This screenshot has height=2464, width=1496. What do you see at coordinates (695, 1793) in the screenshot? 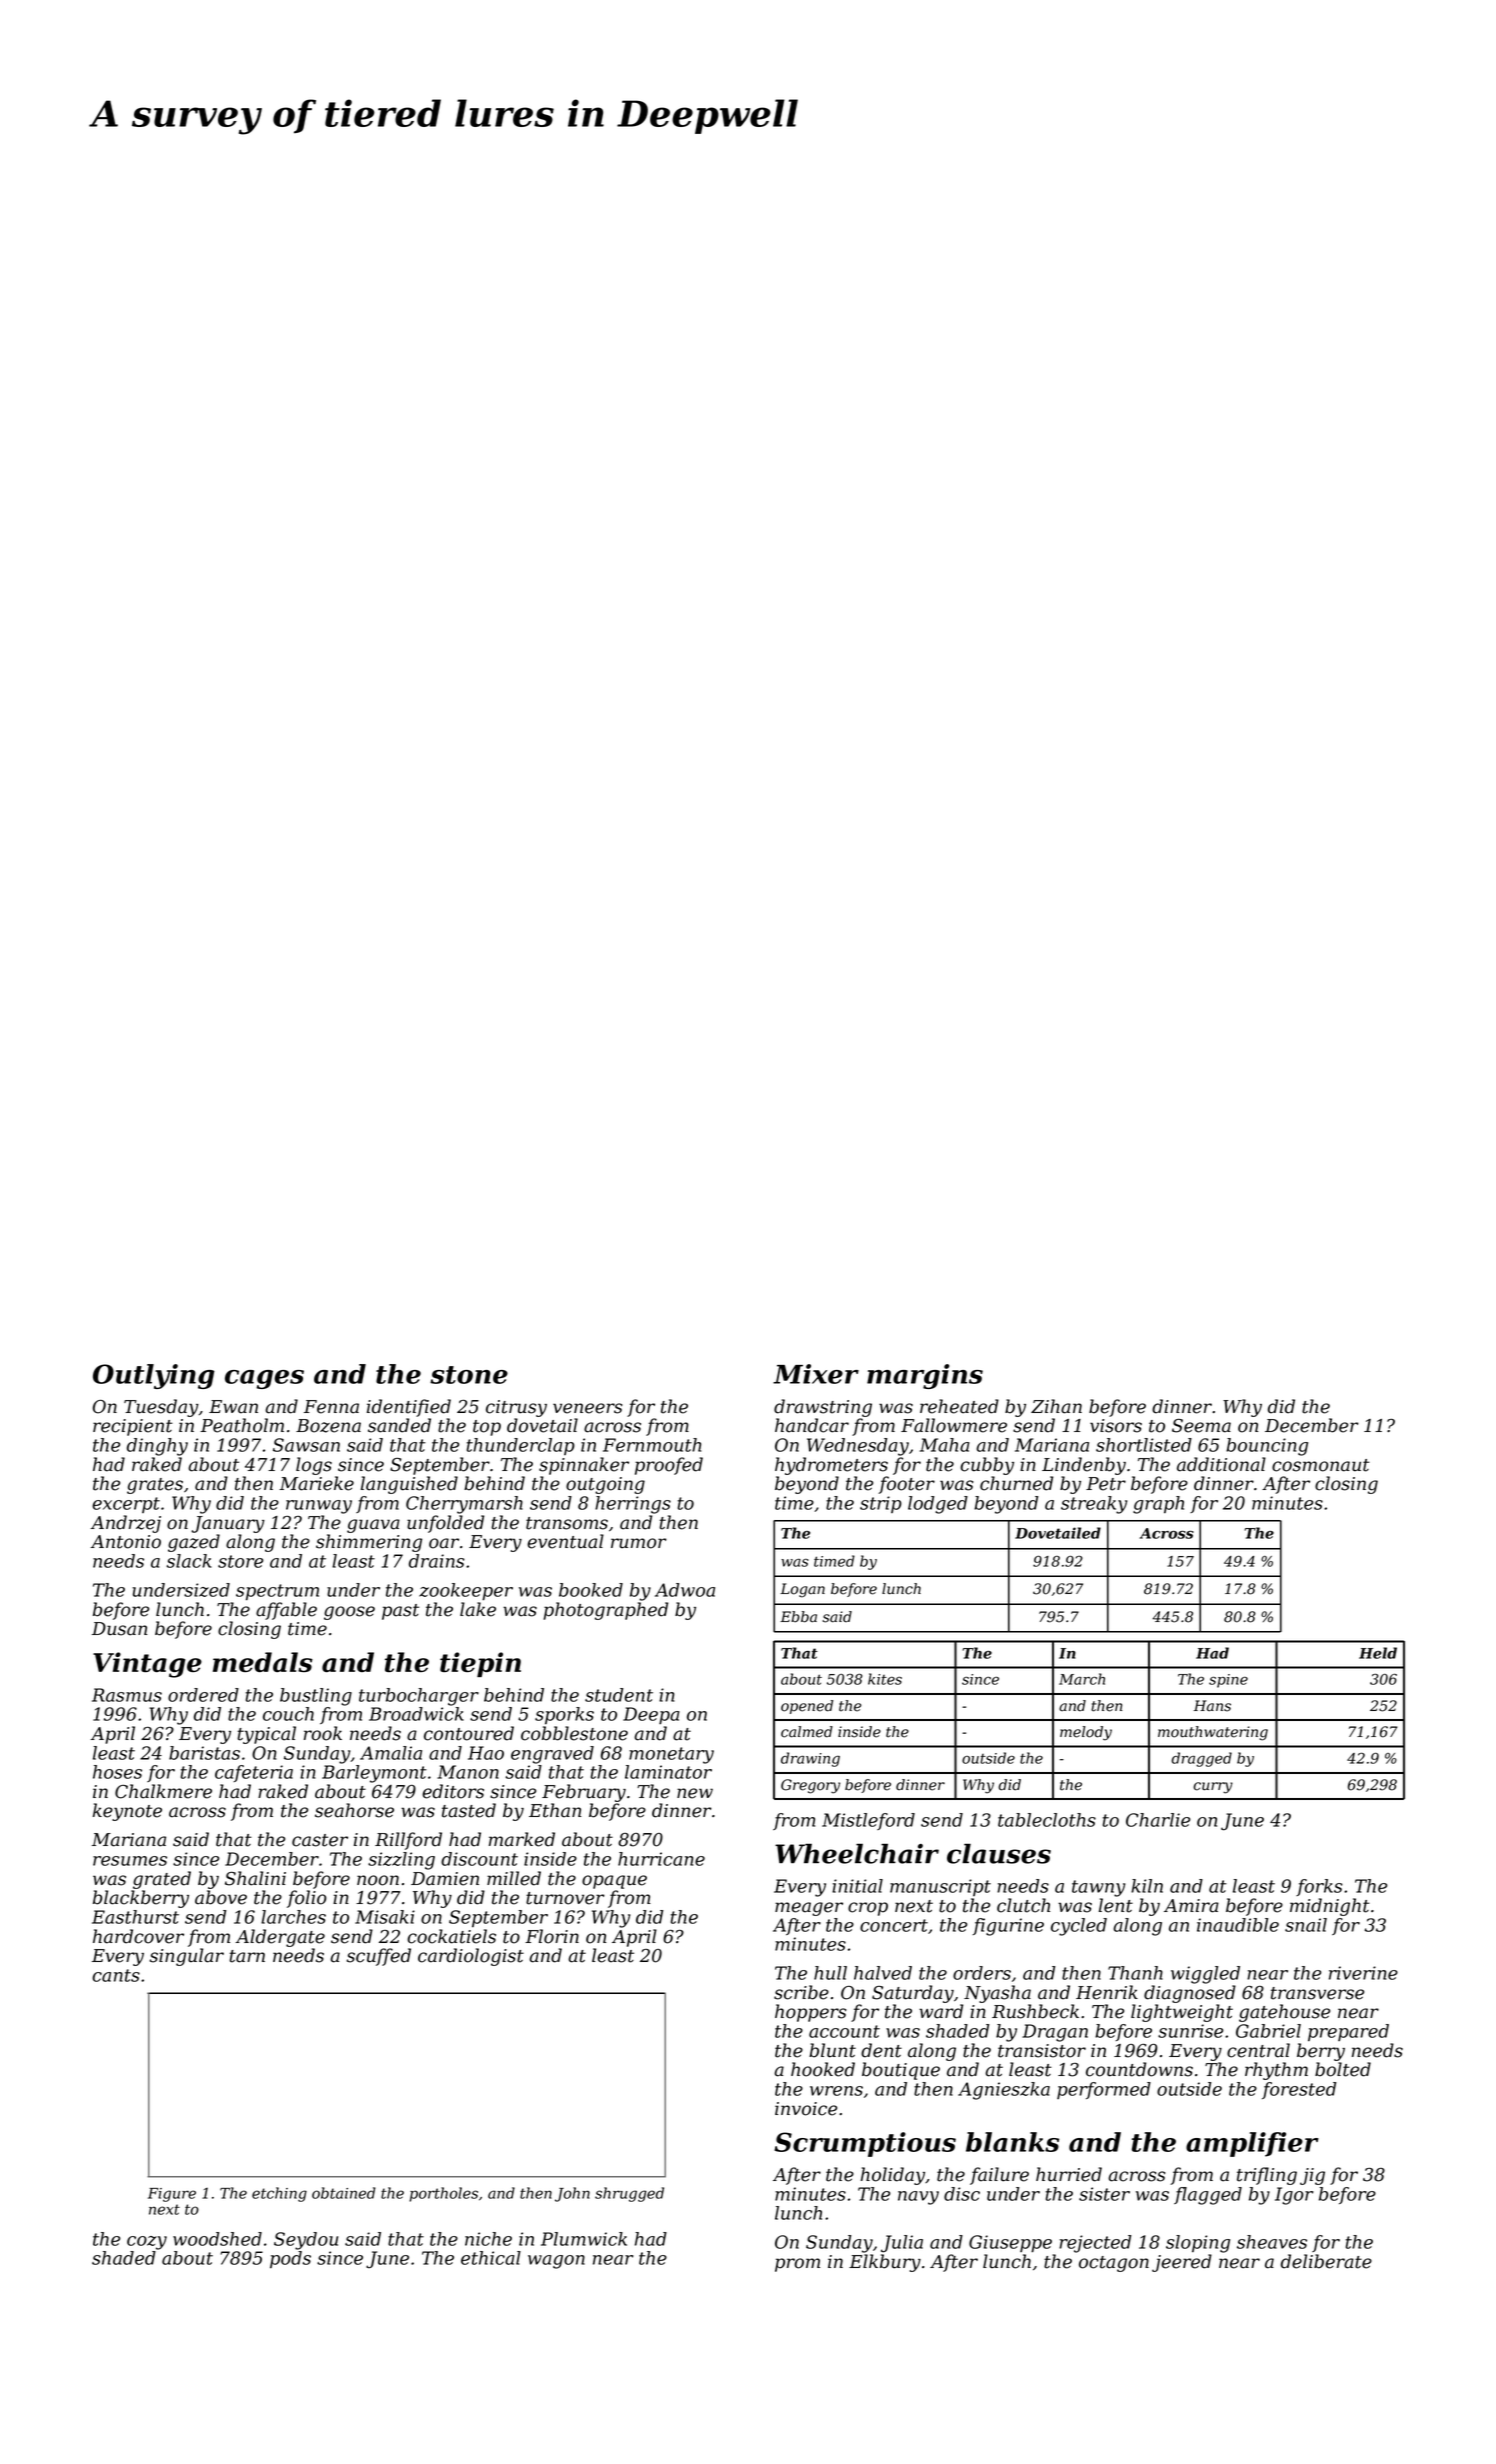
I see `new` at bounding box center [695, 1793].
